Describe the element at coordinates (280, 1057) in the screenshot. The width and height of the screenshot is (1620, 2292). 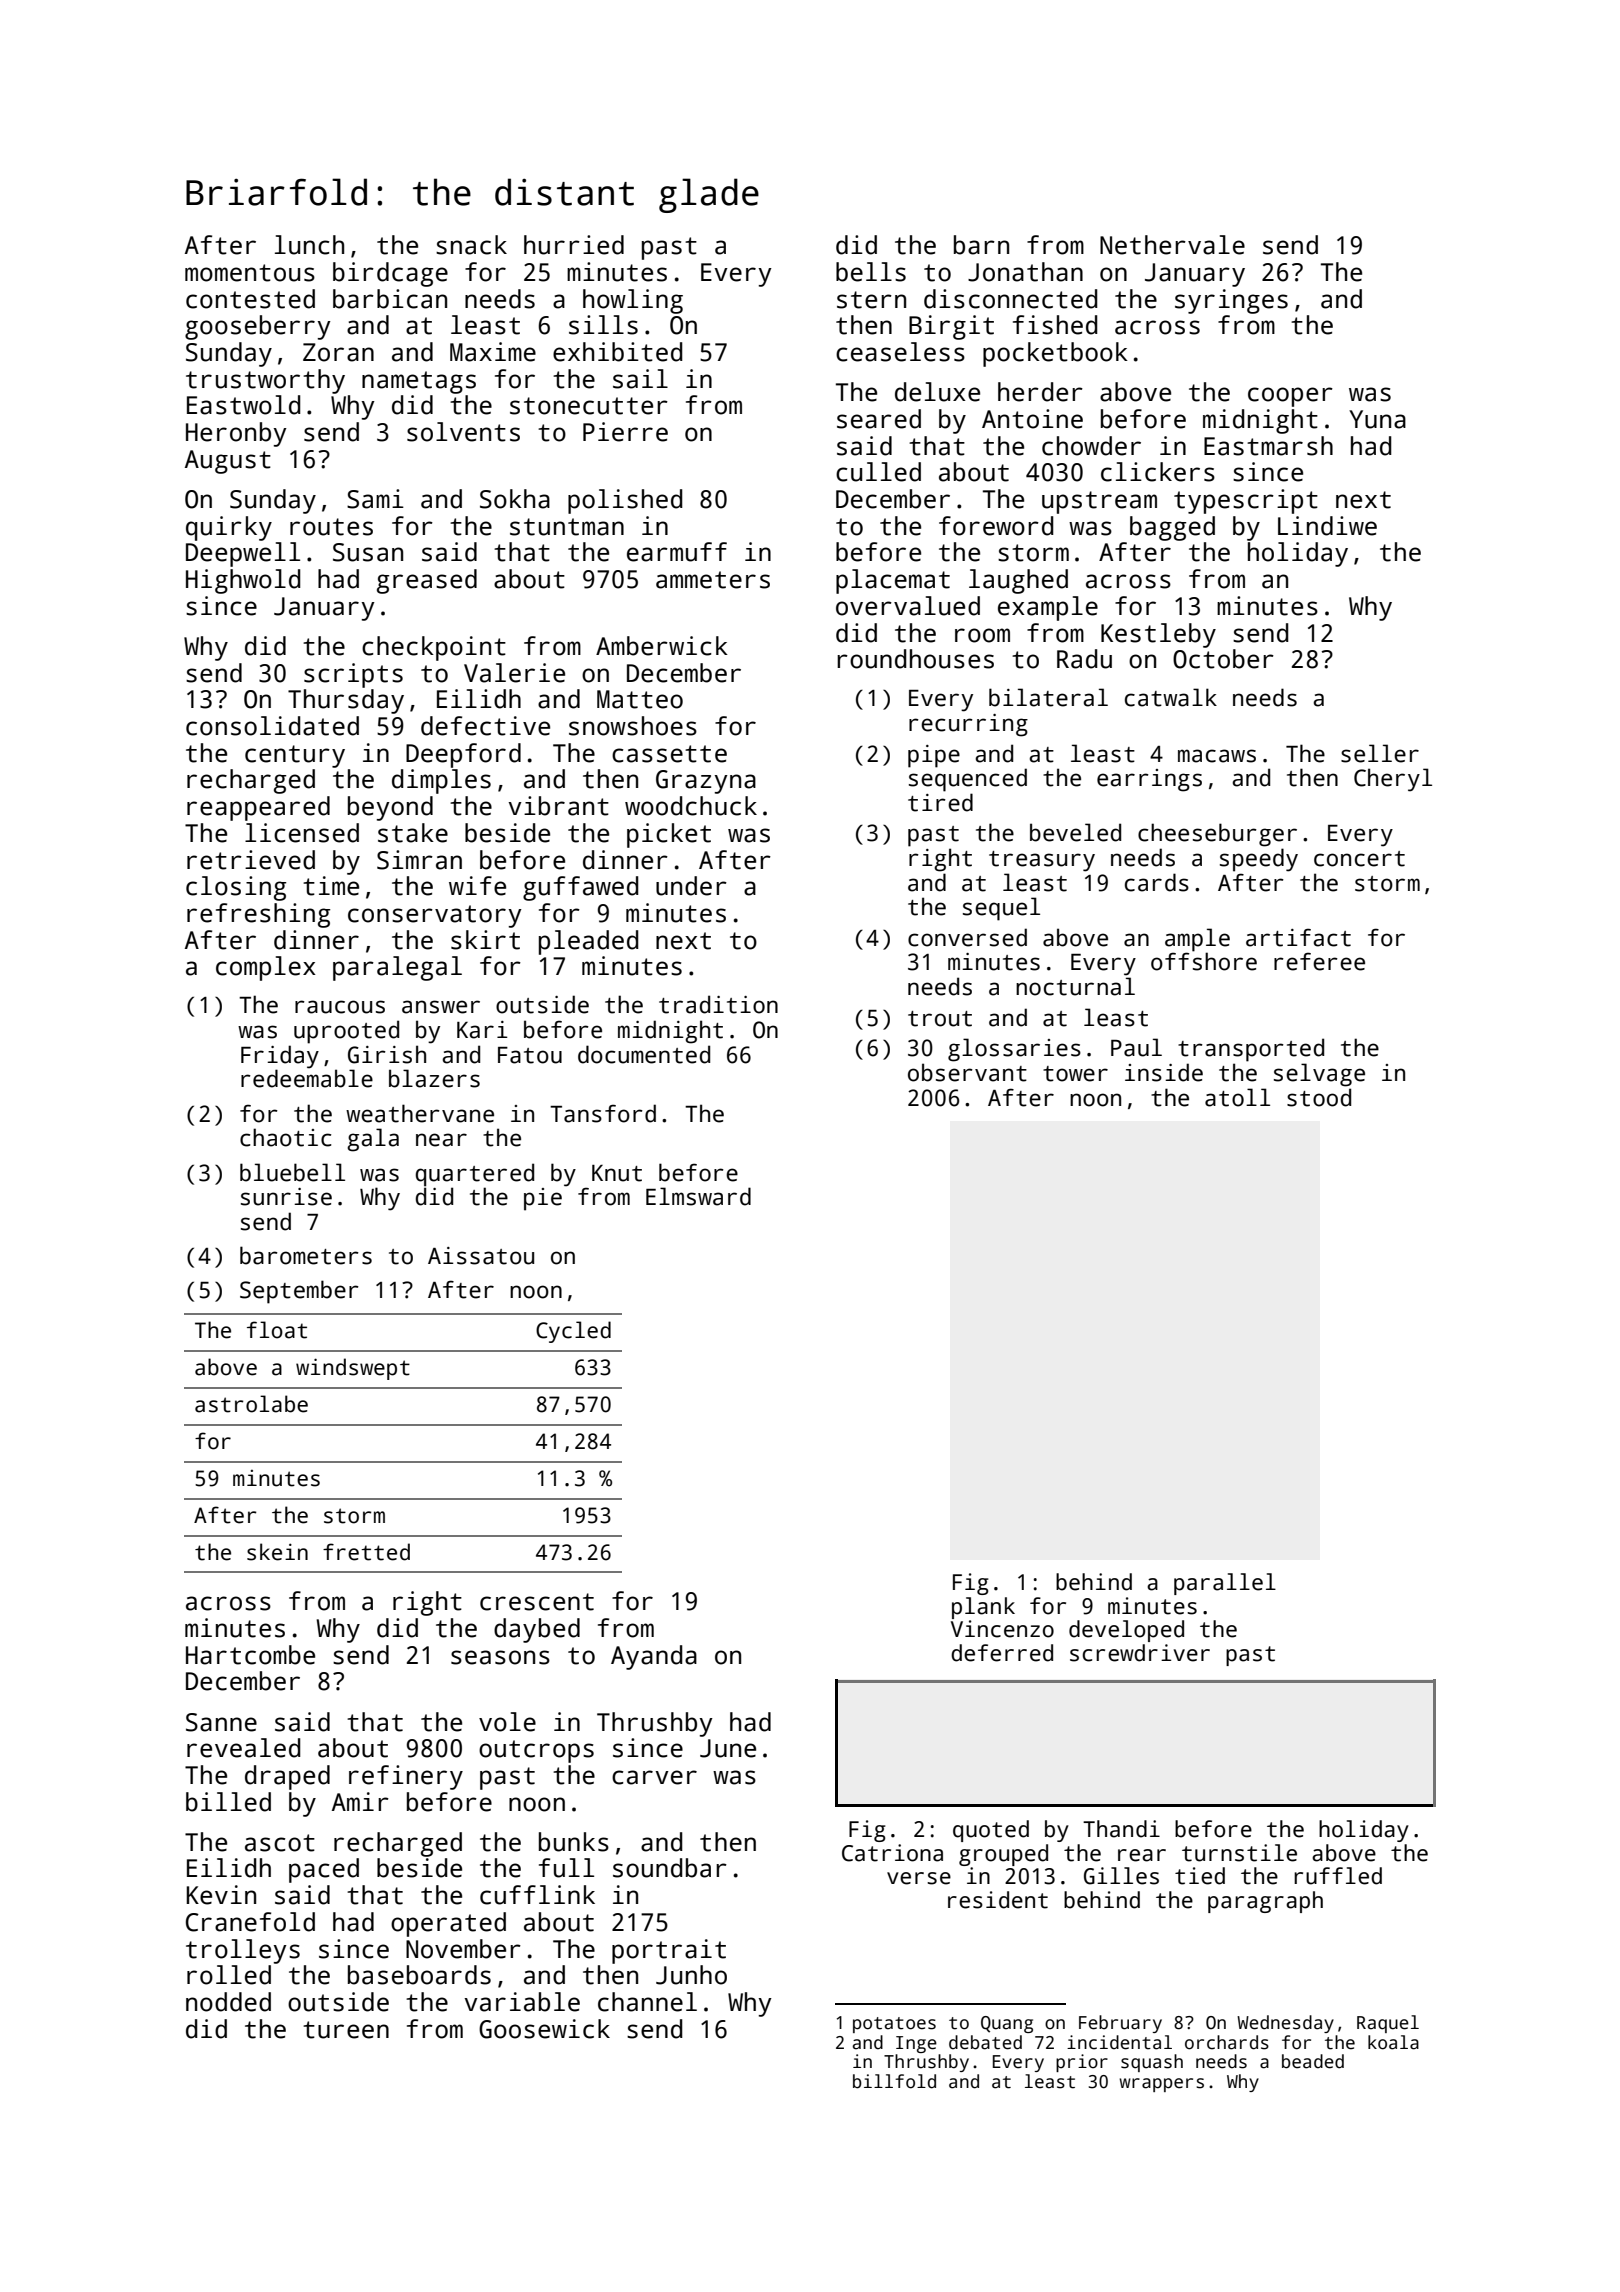
I see `Friday` at that location.
